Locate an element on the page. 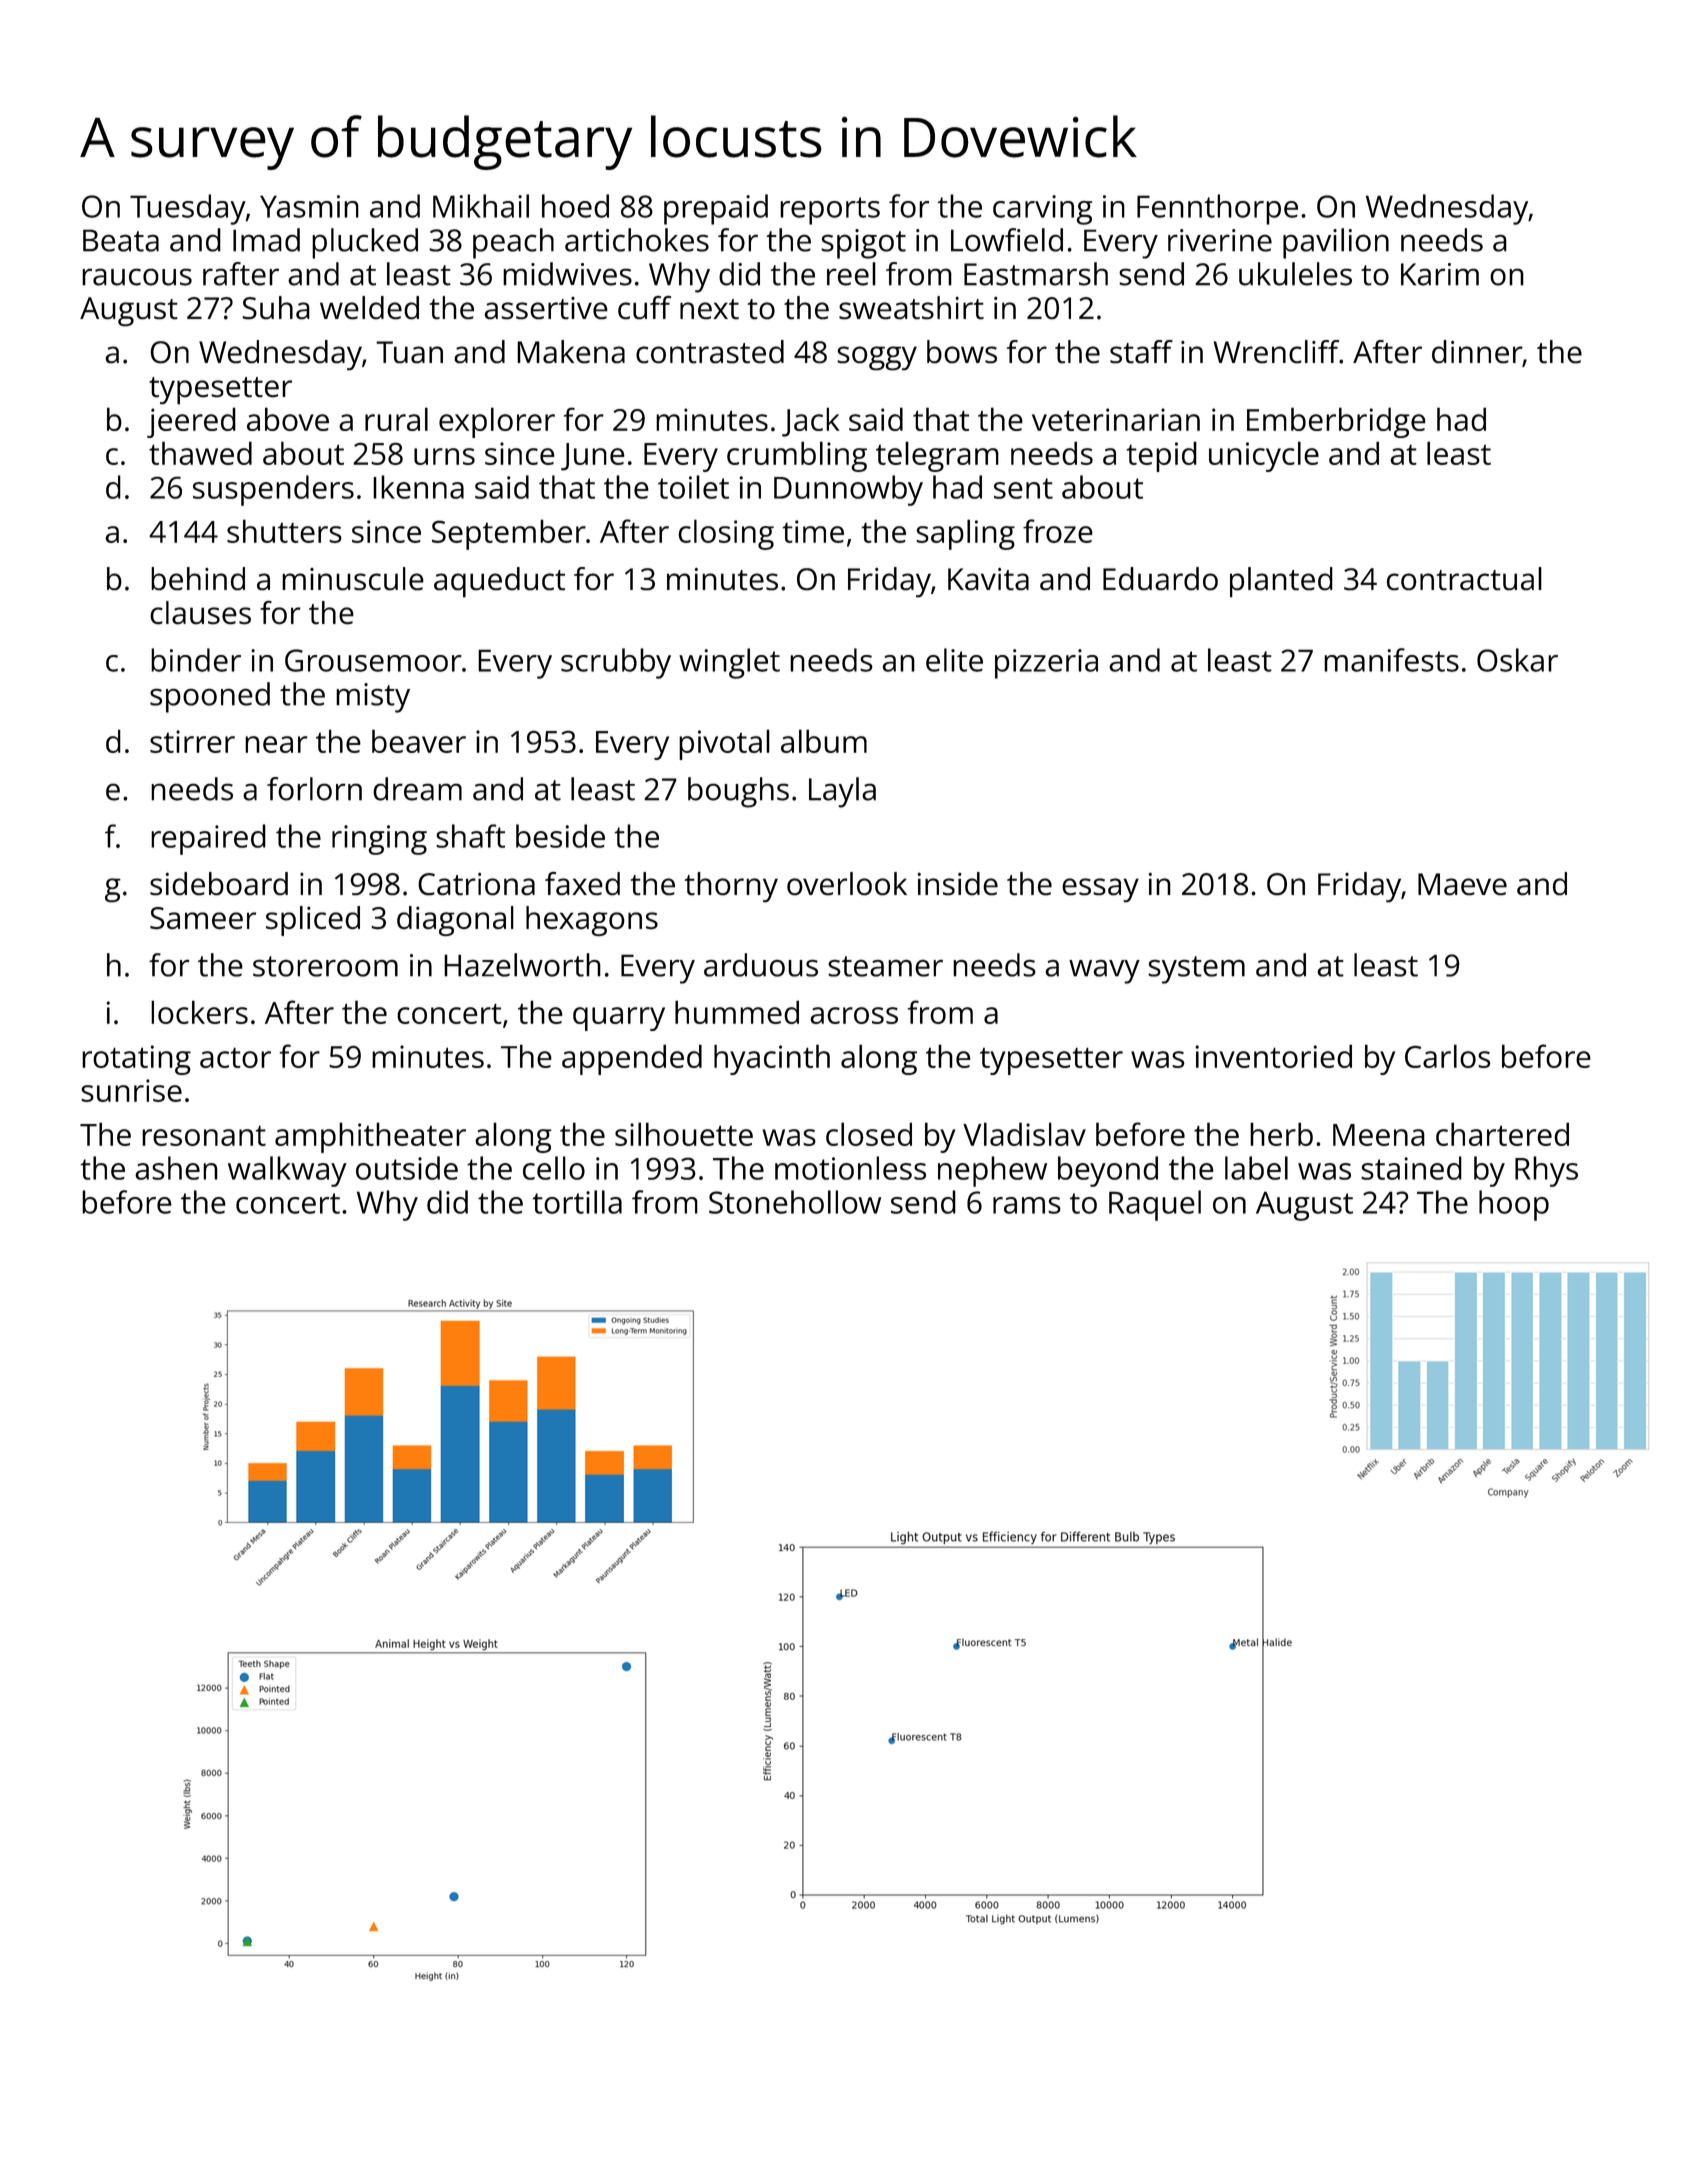  bows is located at coordinates (962, 351).
